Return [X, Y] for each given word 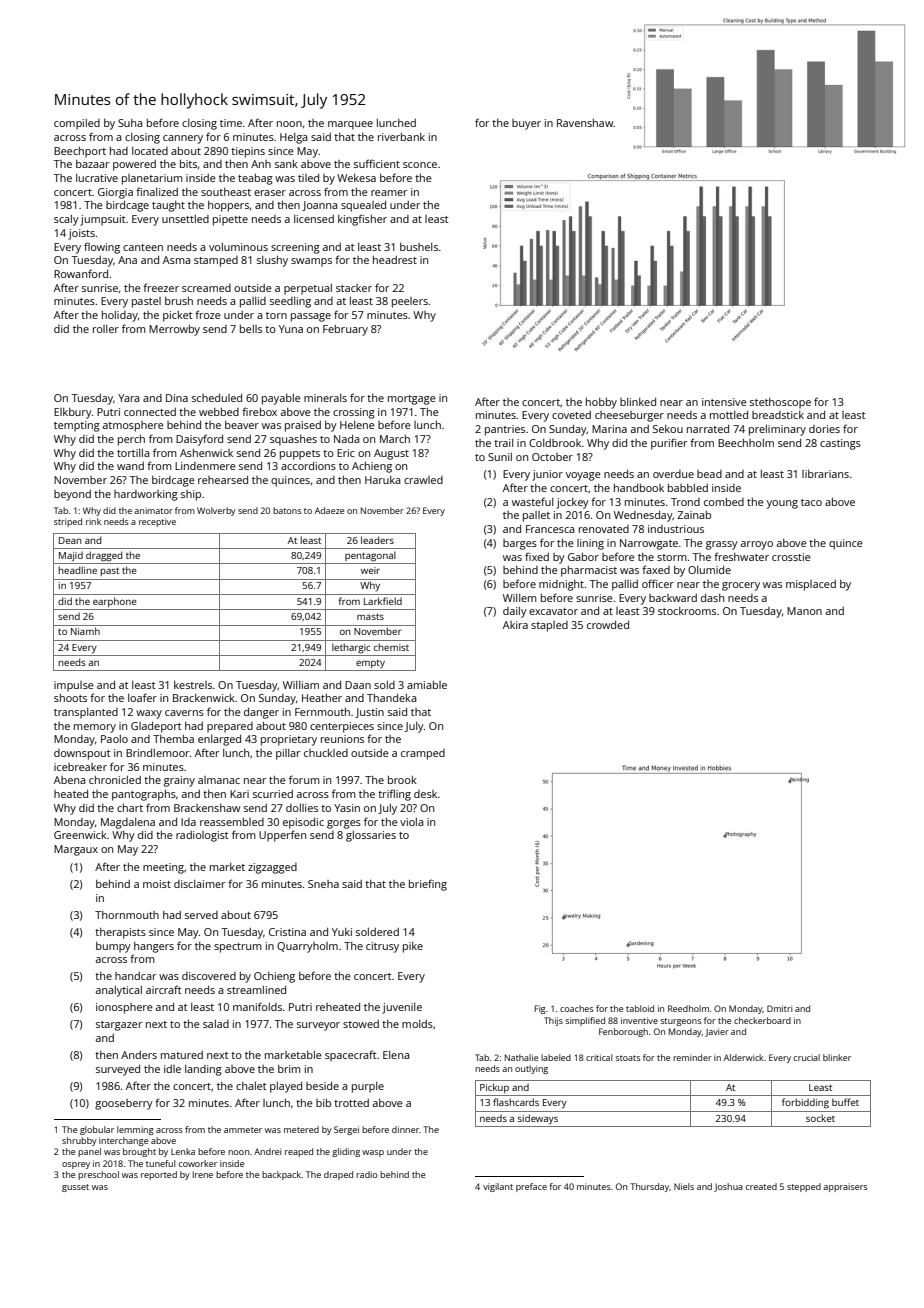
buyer [526, 124]
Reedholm [688, 1008]
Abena [69, 780]
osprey [76, 1165]
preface [531, 1187]
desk [425, 794]
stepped [804, 1187]
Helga [293, 138]
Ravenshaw [585, 123]
